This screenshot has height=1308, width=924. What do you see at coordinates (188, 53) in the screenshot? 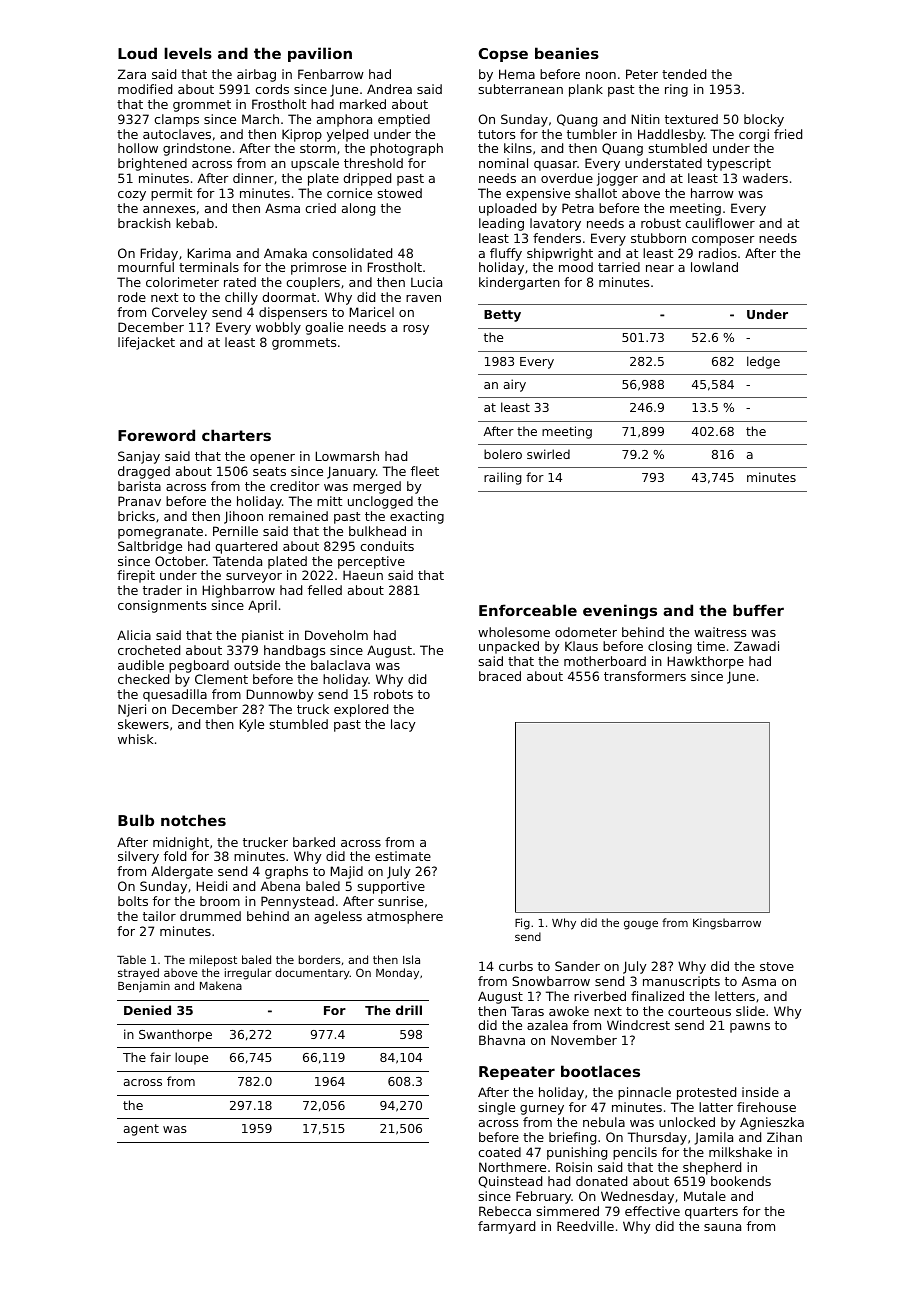
I see `levels` at bounding box center [188, 53].
